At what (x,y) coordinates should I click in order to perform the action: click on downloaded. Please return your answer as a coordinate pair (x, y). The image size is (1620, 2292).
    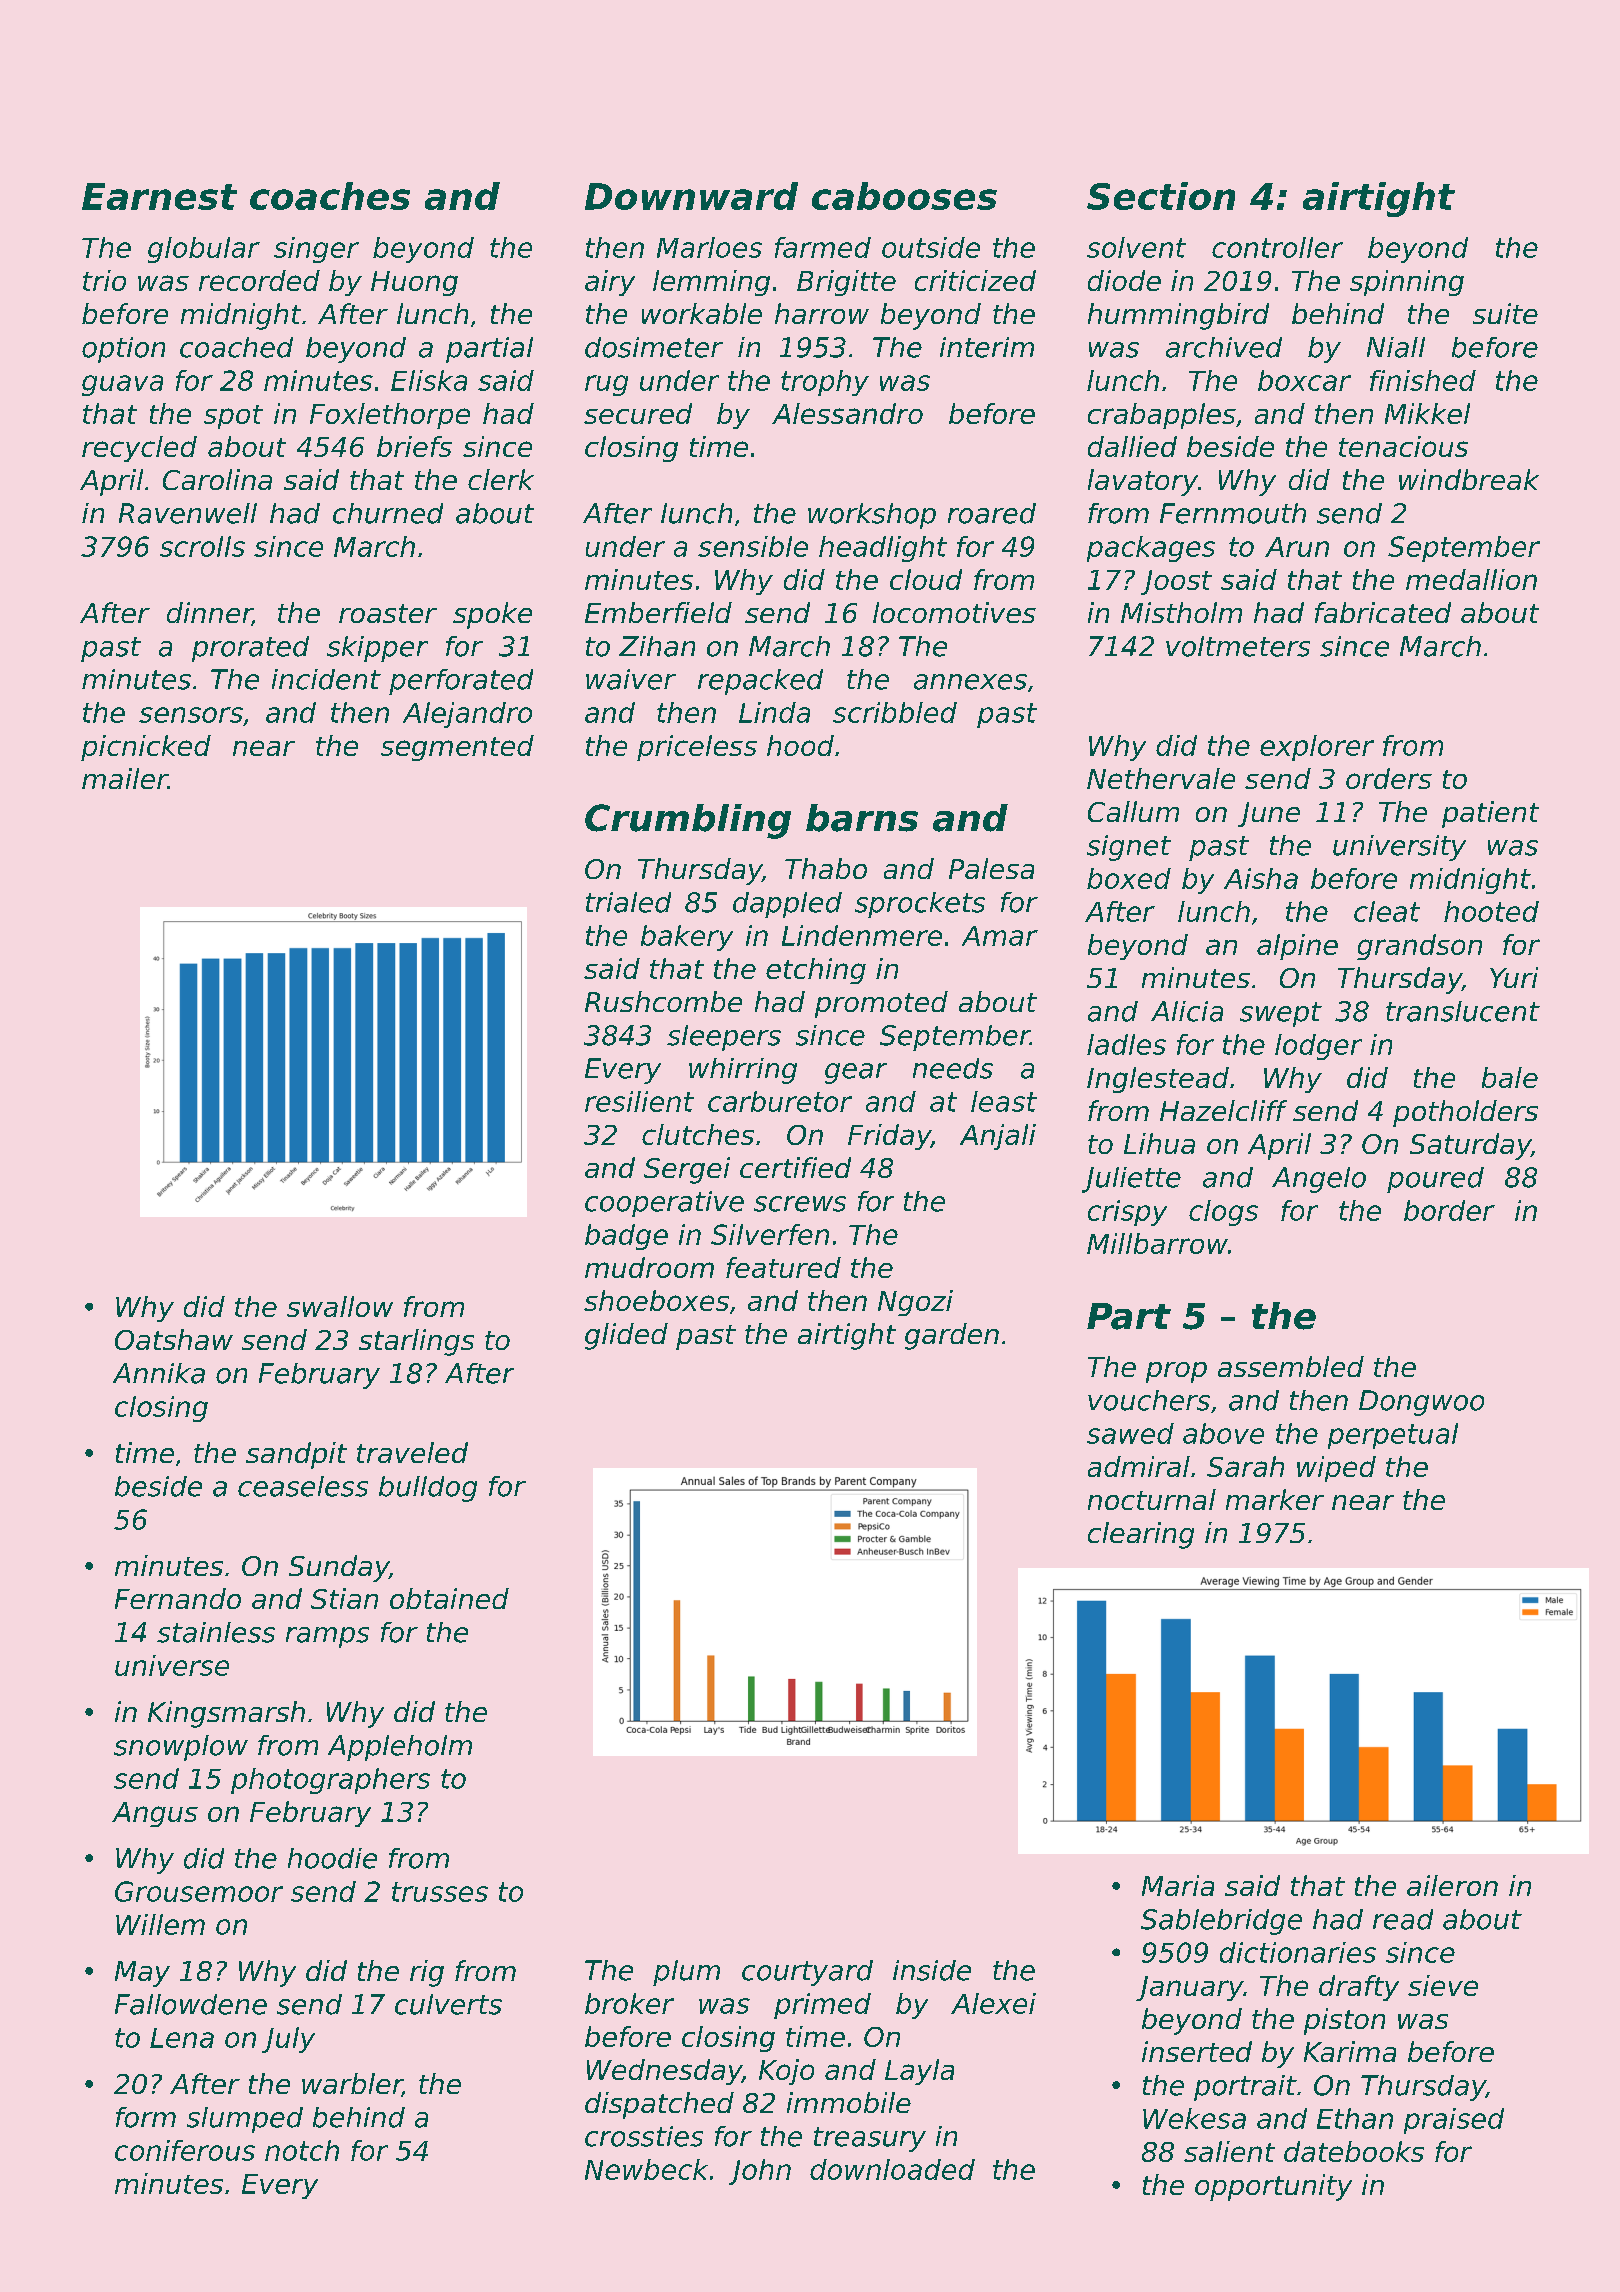
    Looking at the image, I should click on (892, 2169).
